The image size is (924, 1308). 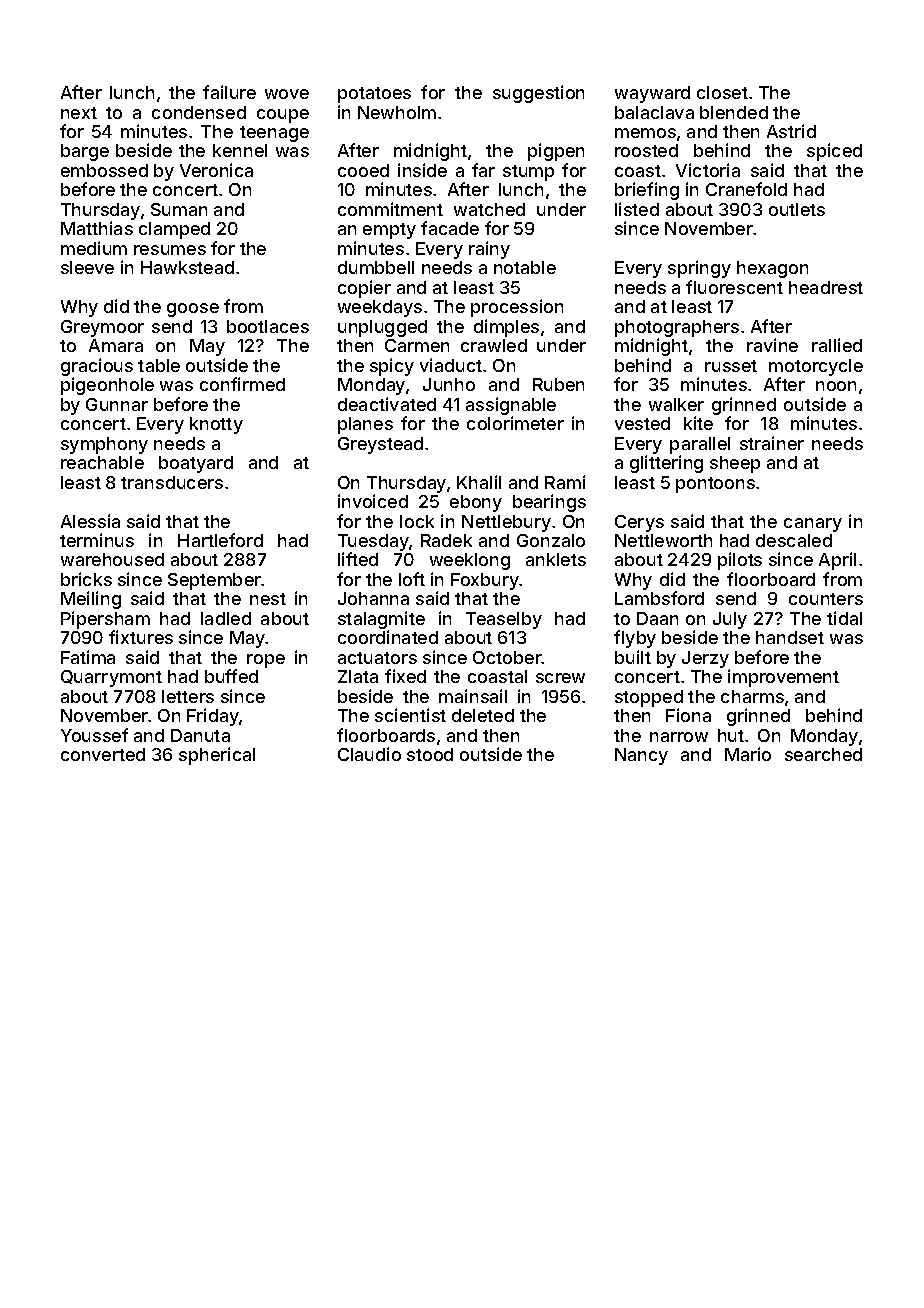 What do you see at coordinates (797, 209) in the document?
I see `outlets` at bounding box center [797, 209].
